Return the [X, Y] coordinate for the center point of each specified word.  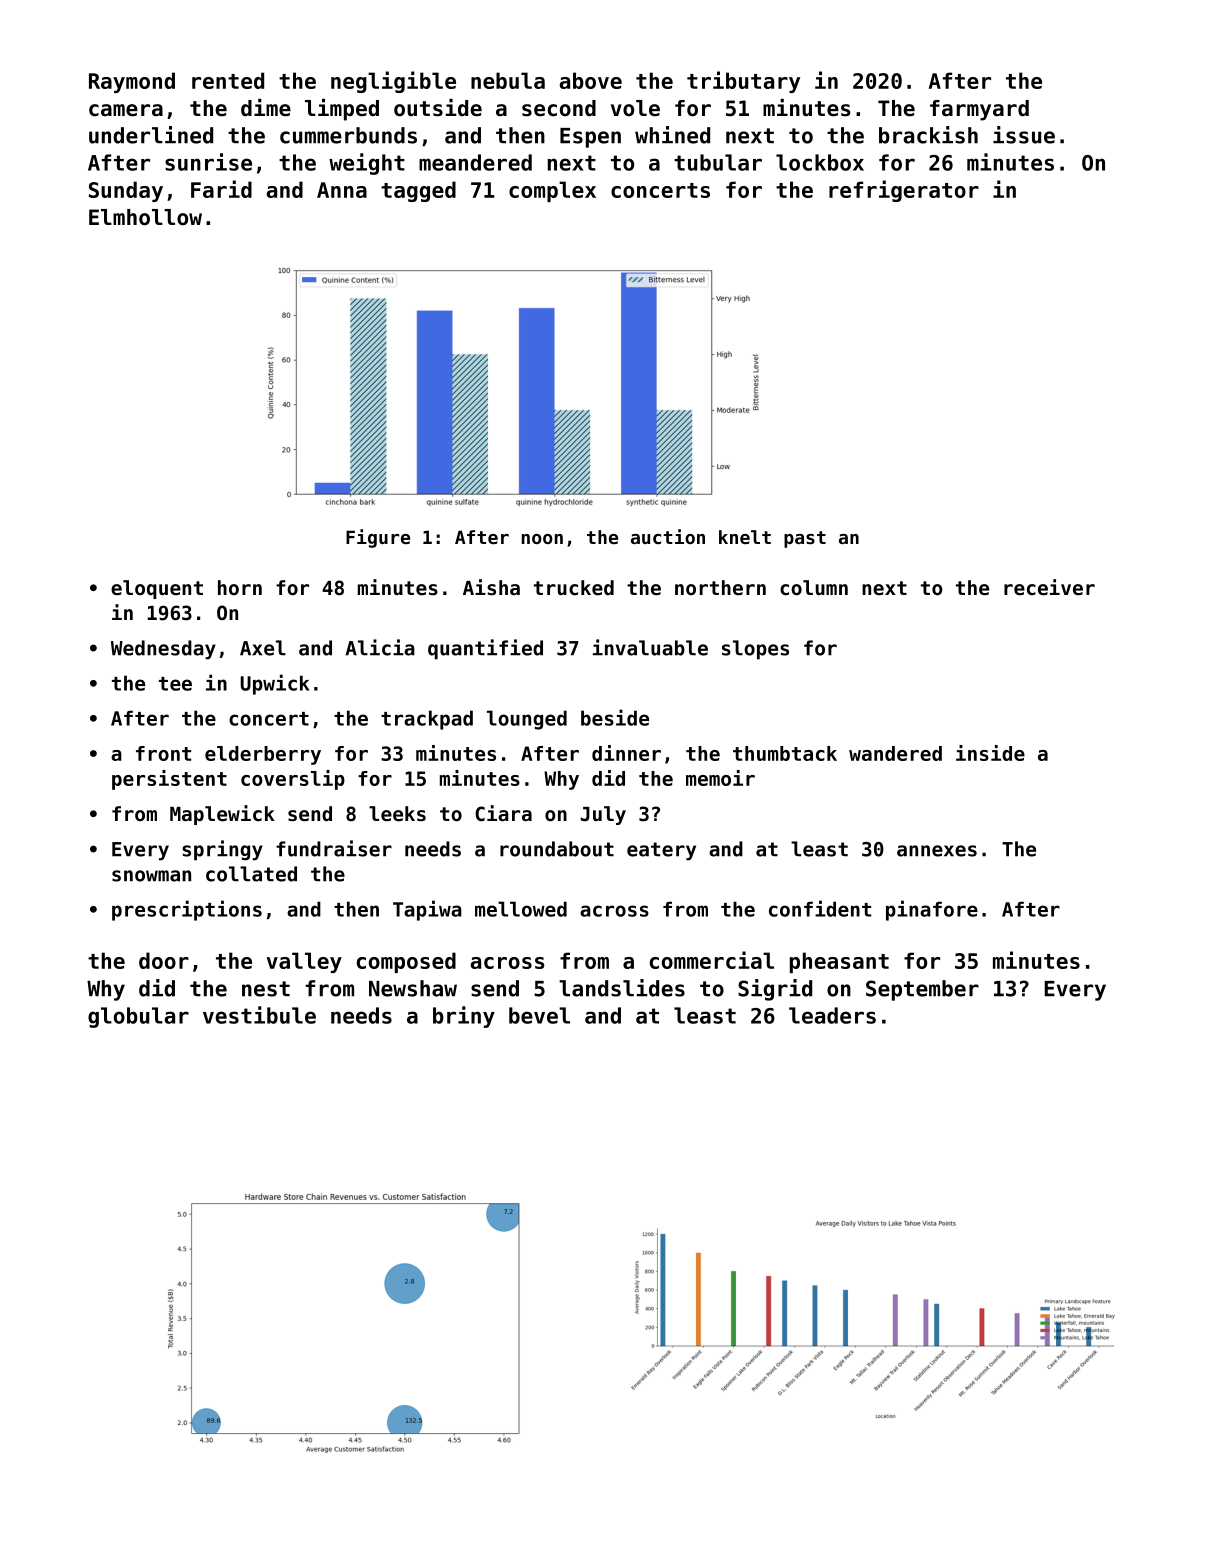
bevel [539, 1015]
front [163, 753]
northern [720, 588]
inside [990, 753]
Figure [378, 538]
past [805, 539]
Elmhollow [145, 217]
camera [126, 110]
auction [668, 536]
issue [1024, 135]
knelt [745, 537]
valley [304, 962]
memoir [720, 778]
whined [672, 135]
